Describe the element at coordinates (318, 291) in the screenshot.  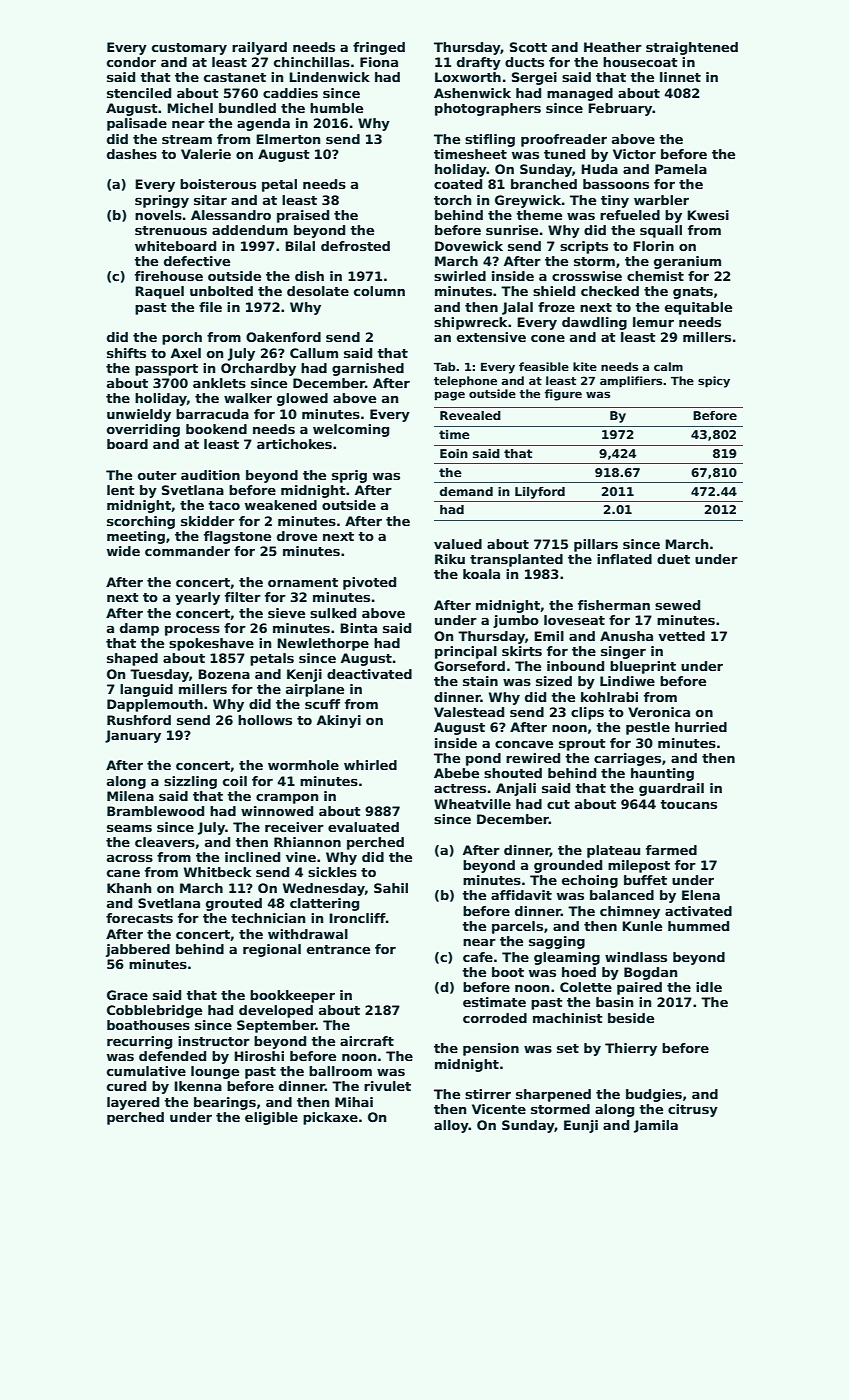
I see `desolate` at that location.
